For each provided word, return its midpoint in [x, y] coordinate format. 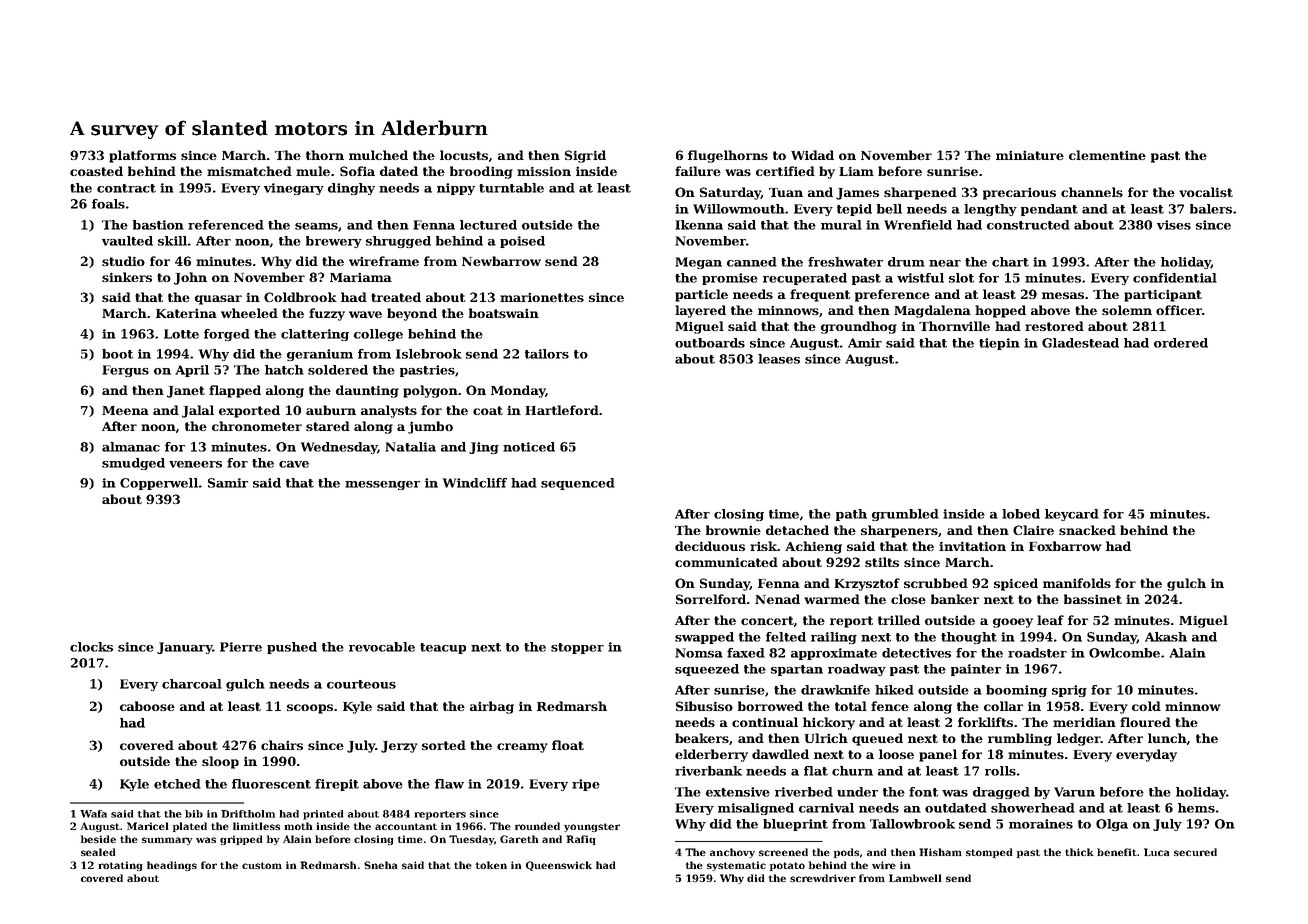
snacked [1087, 530]
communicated [726, 562]
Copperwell [159, 484]
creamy [522, 748]
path [851, 515]
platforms [142, 156]
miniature [1030, 155]
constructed [1028, 225]
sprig [1069, 691]
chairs [282, 745]
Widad [812, 155]
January [184, 648]
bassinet [1093, 599]
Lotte [181, 334]
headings [172, 866]
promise [730, 279]
